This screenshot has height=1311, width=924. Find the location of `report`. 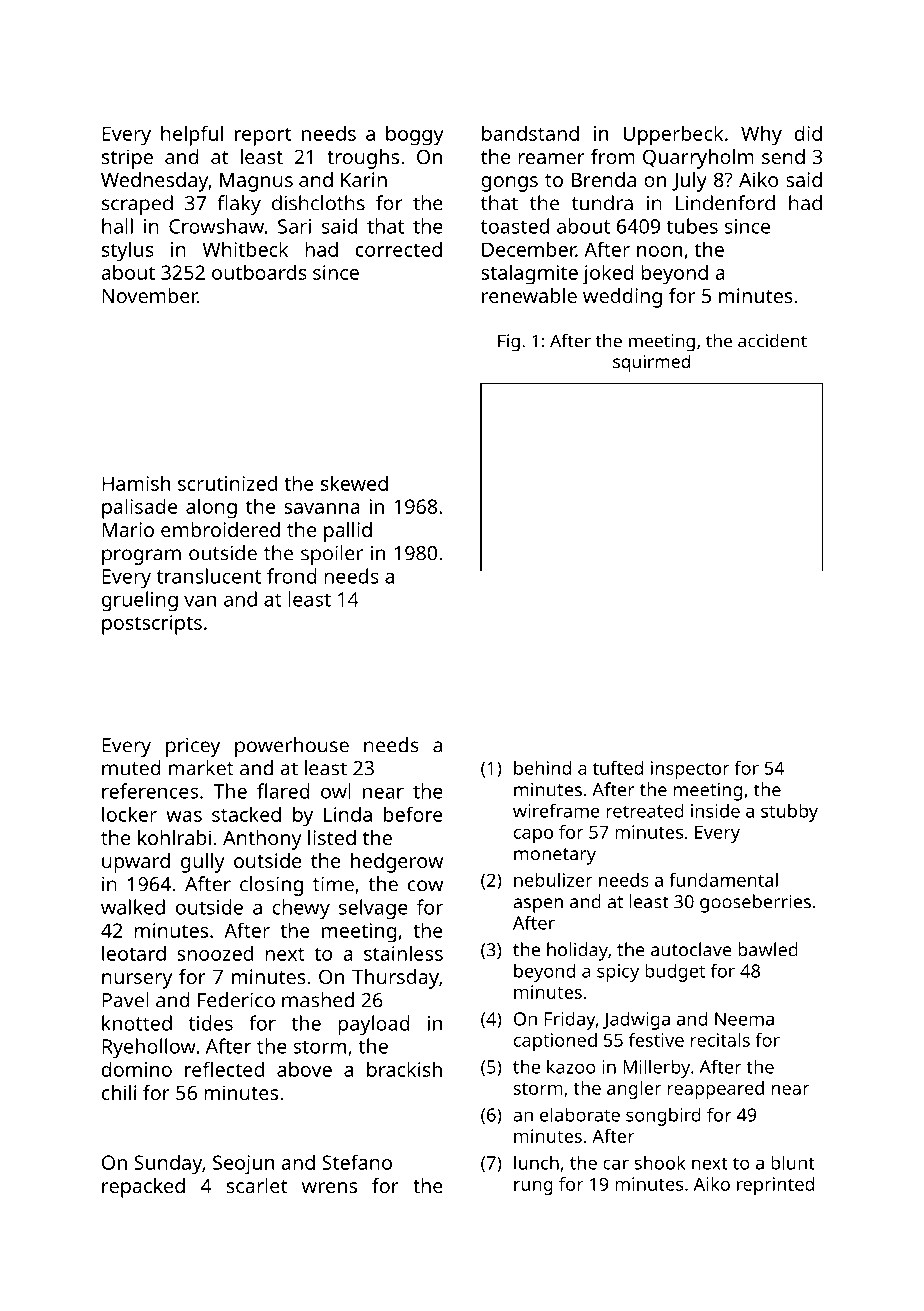

report is located at coordinates (263, 136).
